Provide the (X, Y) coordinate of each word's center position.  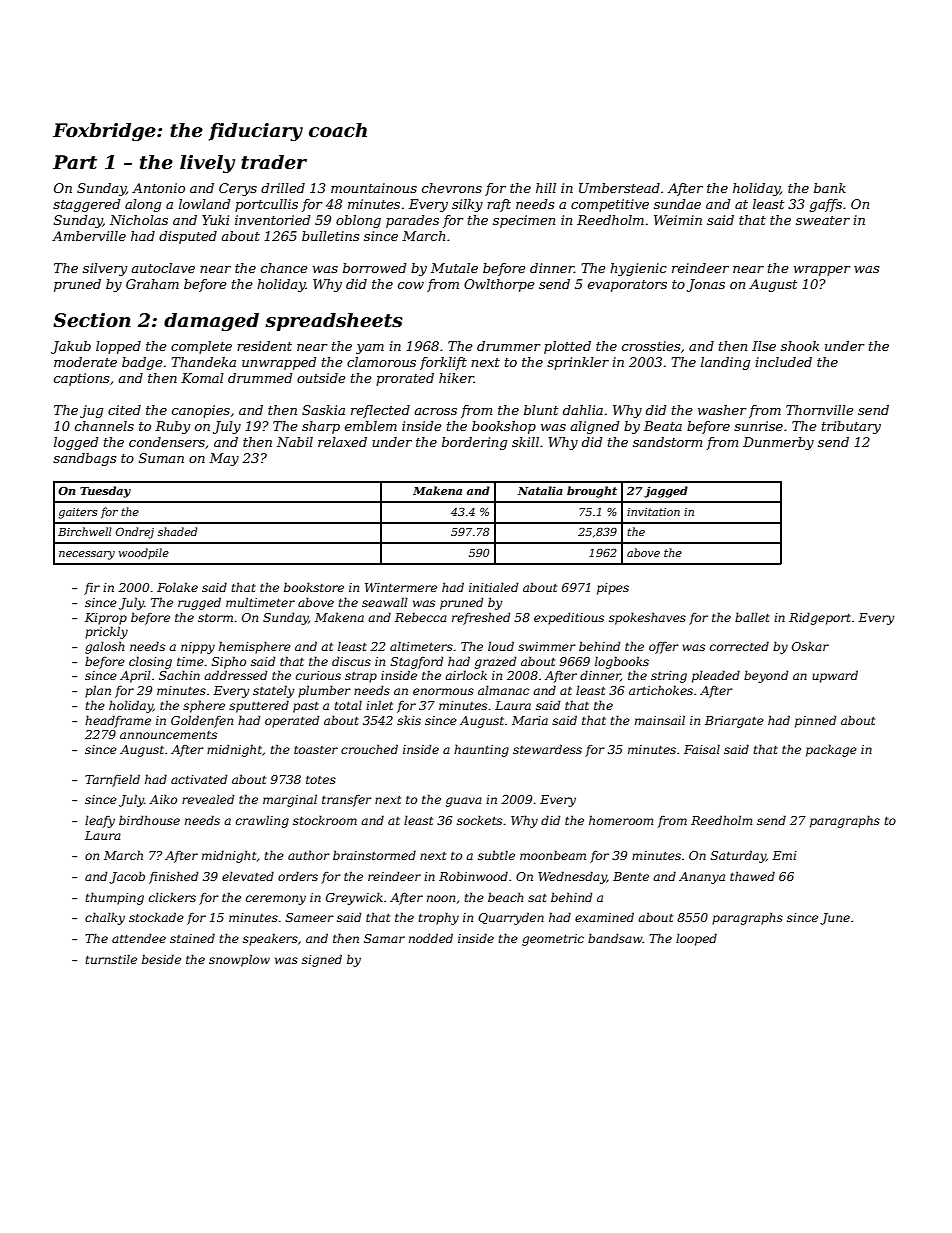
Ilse (764, 346)
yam (370, 349)
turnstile (111, 959)
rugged (199, 603)
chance (284, 268)
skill (525, 442)
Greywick (354, 898)
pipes (613, 589)
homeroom (621, 820)
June (835, 919)
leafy (100, 821)
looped (696, 939)
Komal (202, 378)
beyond (766, 676)
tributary (851, 427)
